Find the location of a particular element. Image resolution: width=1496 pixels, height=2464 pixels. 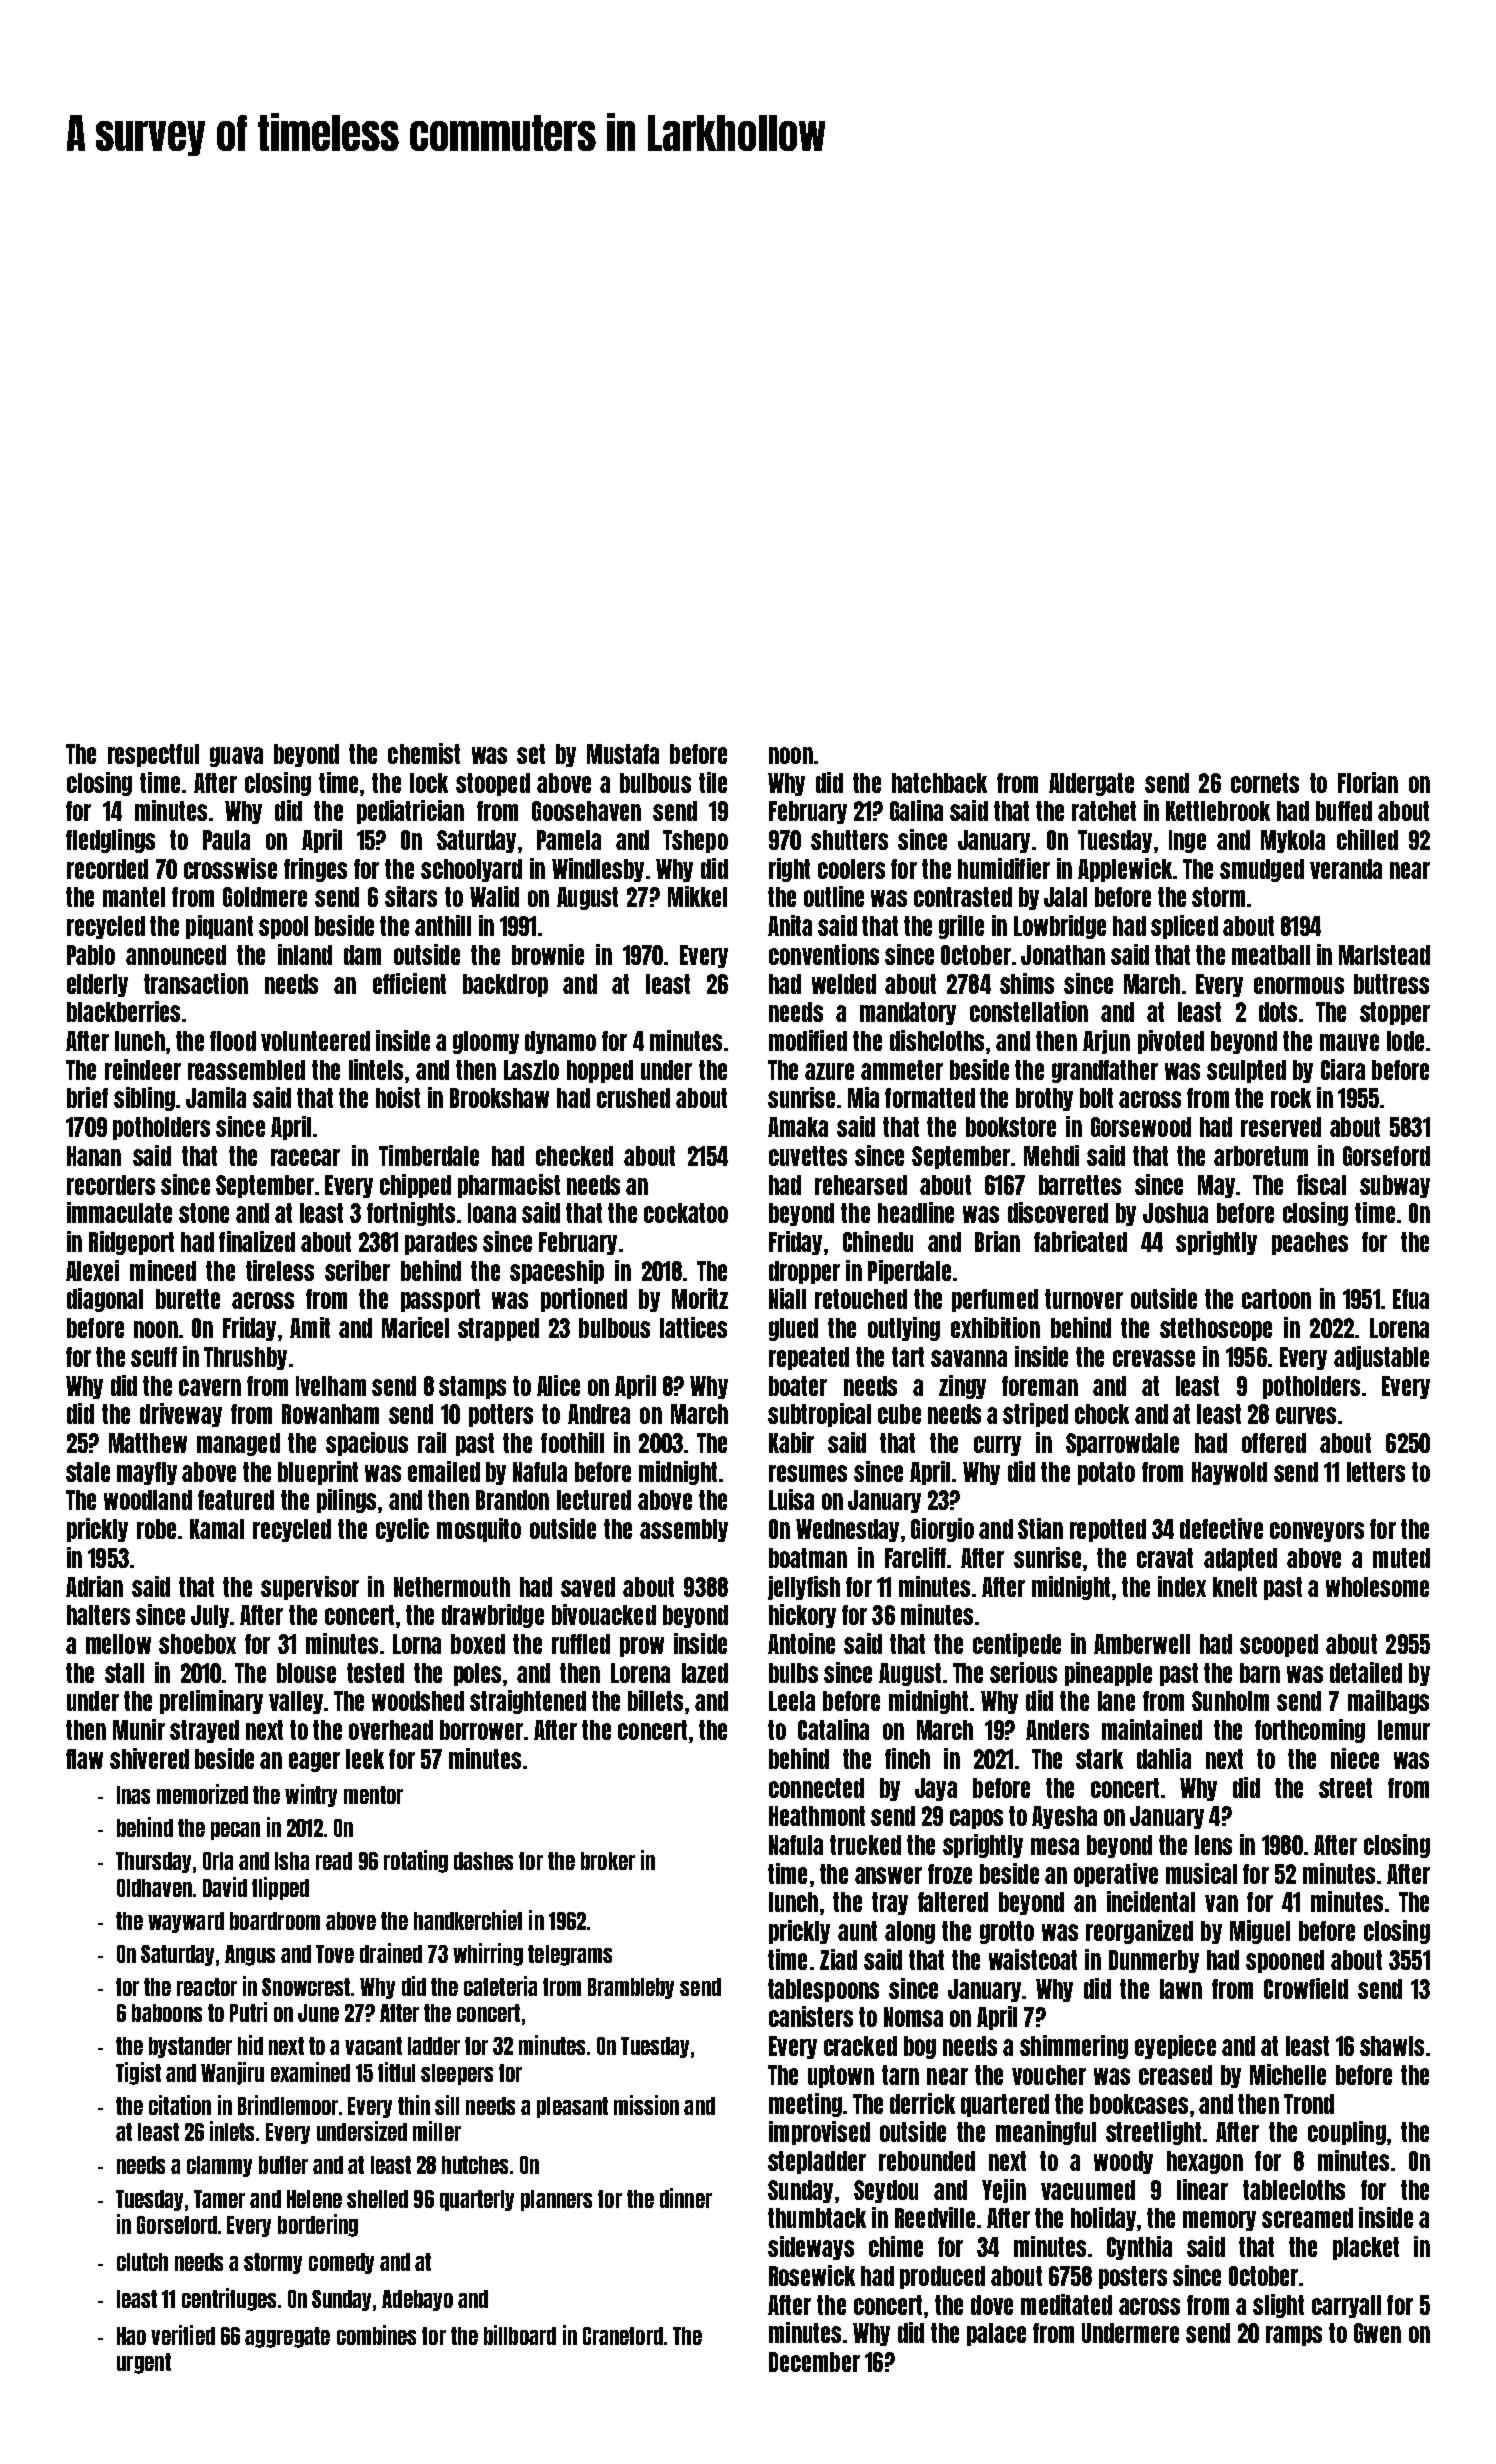

veranda is located at coordinates (1346, 869).
